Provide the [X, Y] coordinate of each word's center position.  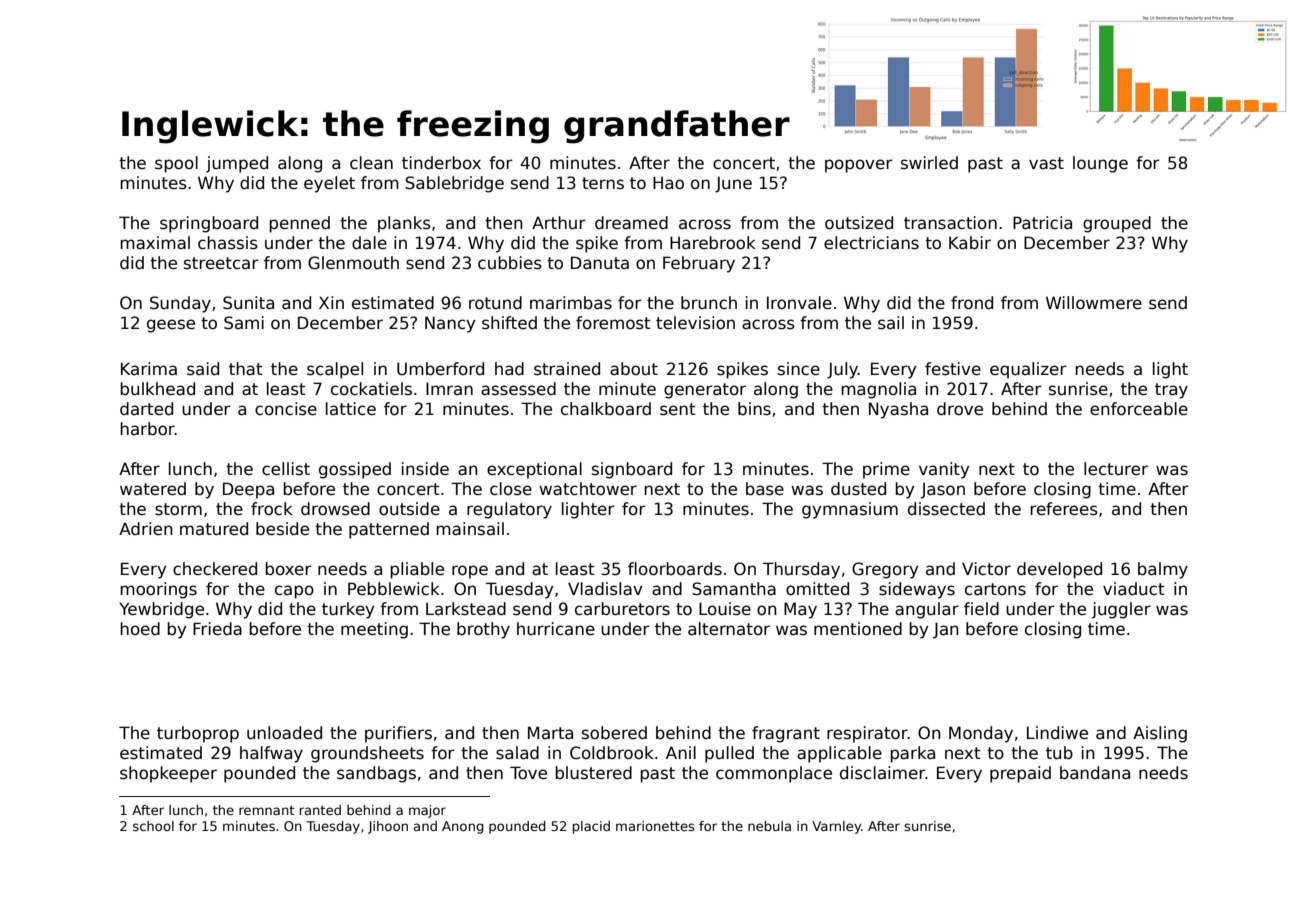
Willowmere [1094, 303]
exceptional [534, 470]
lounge [1100, 164]
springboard [209, 224]
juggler [1121, 610]
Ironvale [799, 303]
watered [153, 489]
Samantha [734, 589]
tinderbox [441, 163]
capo [294, 592]
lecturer [1116, 469]
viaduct [1134, 589]
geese [171, 326]
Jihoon [388, 827]
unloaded [284, 733]
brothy [483, 630]
